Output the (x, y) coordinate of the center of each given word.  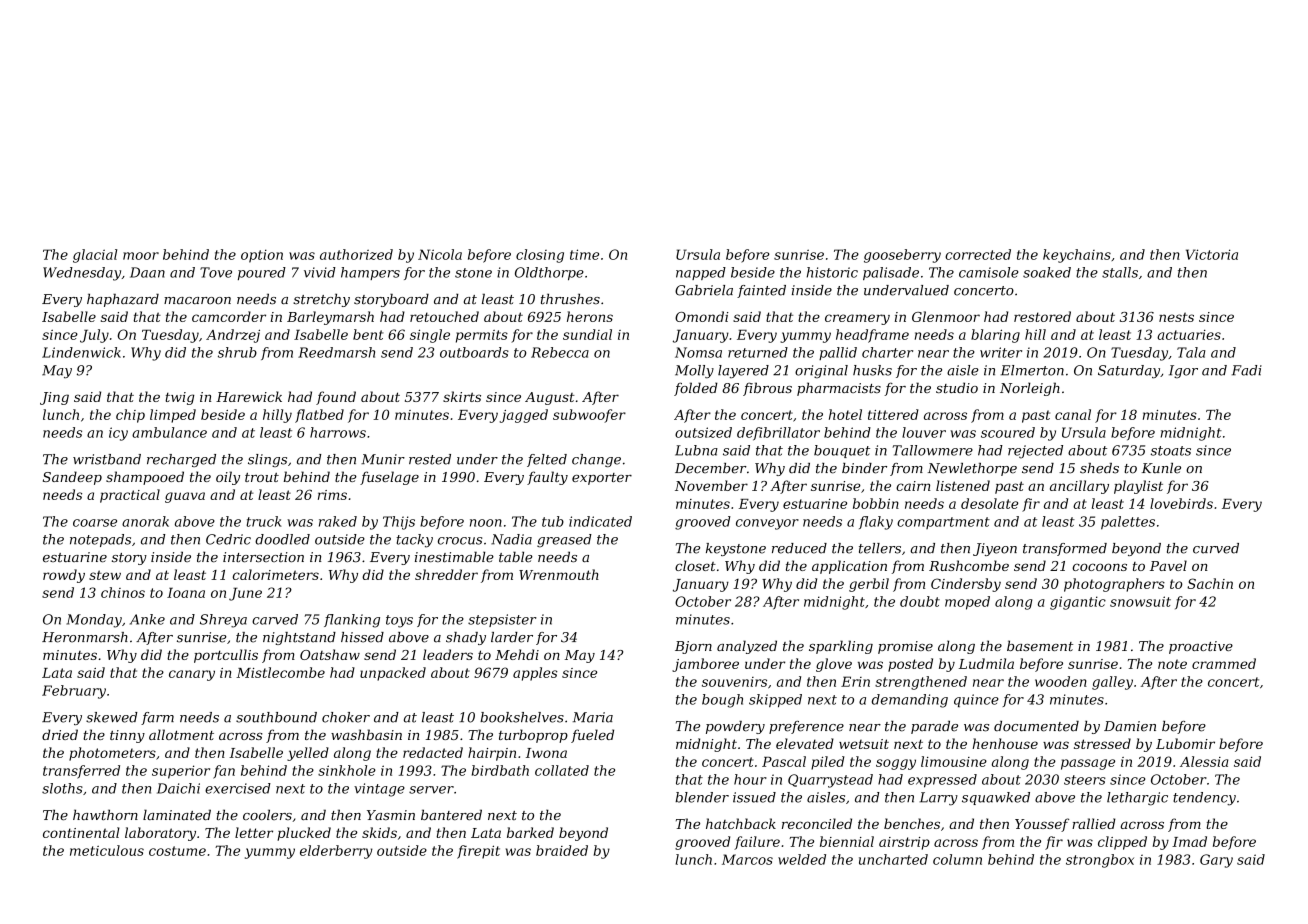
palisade (891, 273)
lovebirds (1181, 503)
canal (1073, 414)
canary (192, 675)
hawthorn (105, 814)
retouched (444, 316)
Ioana (186, 593)
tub (553, 521)
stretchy (321, 300)
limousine (954, 761)
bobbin (876, 503)
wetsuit (864, 744)
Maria (593, 717)
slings (267, 460)
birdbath (500, 770)
